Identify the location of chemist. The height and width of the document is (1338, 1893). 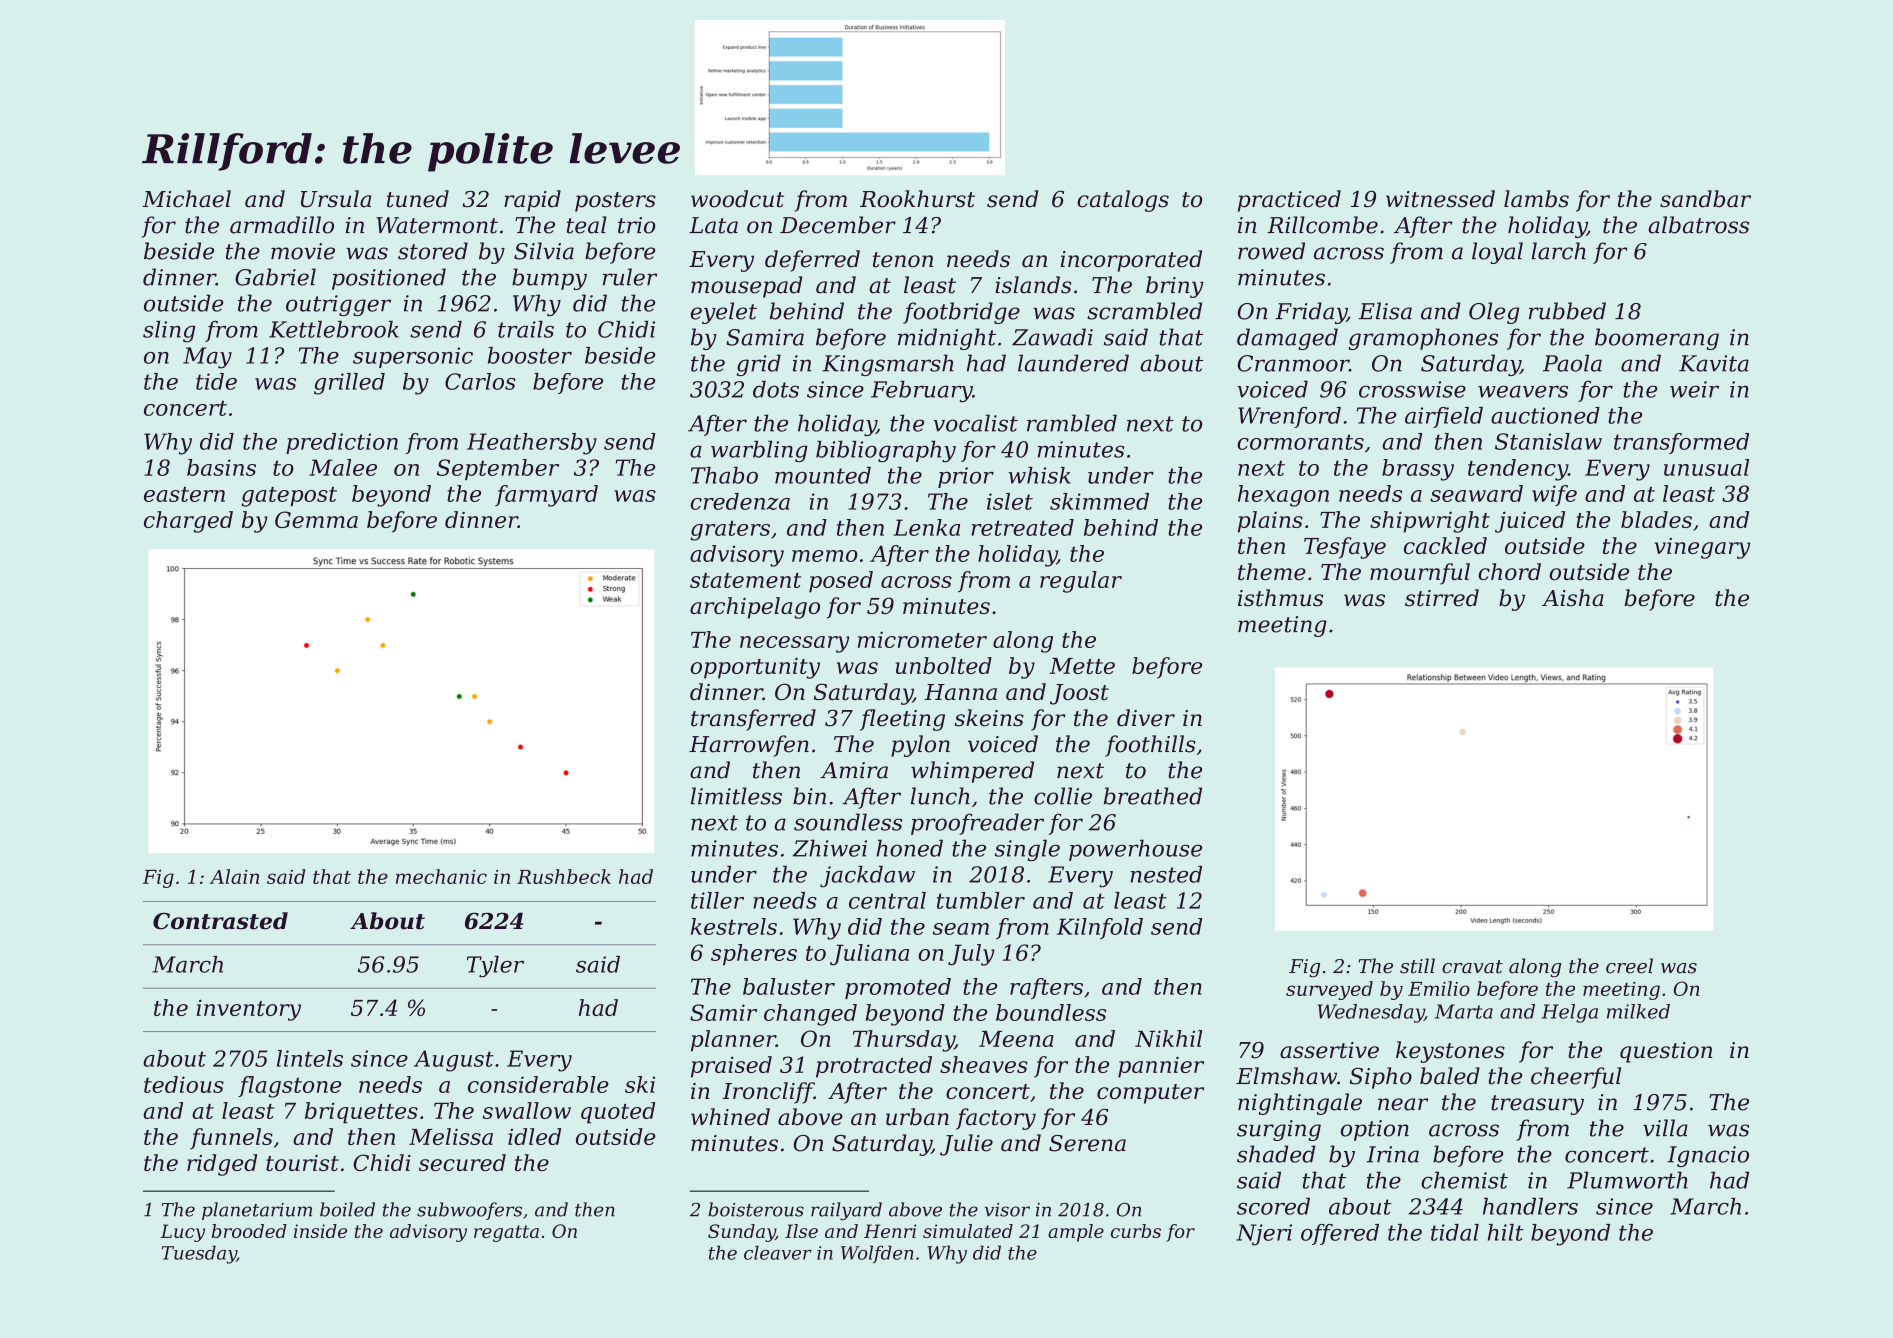
(1464, 1180).
